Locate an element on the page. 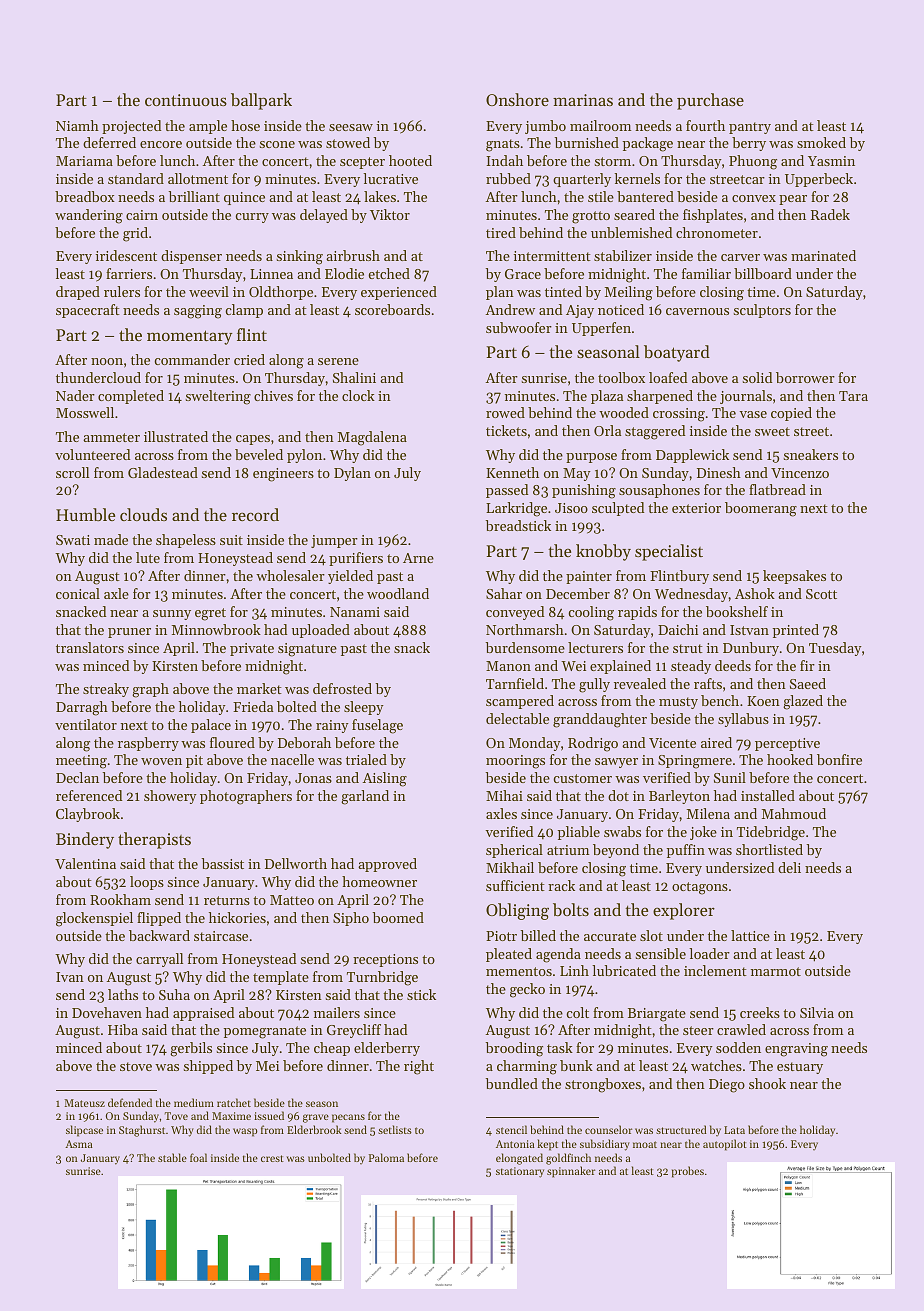  Aisling is located at coordinates (385, 779).
